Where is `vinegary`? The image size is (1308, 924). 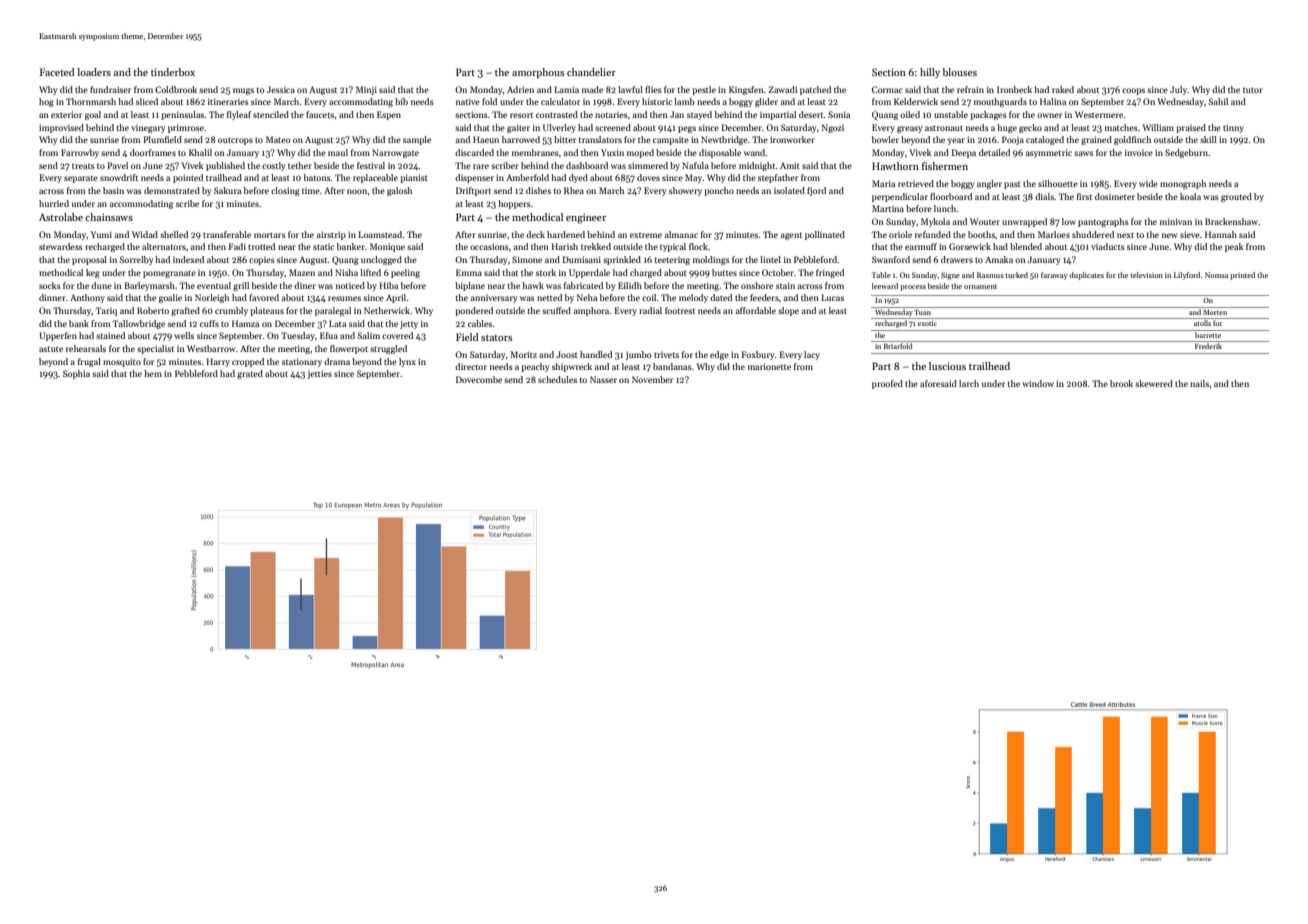
vinegary is located at coordinates (148, 129).
